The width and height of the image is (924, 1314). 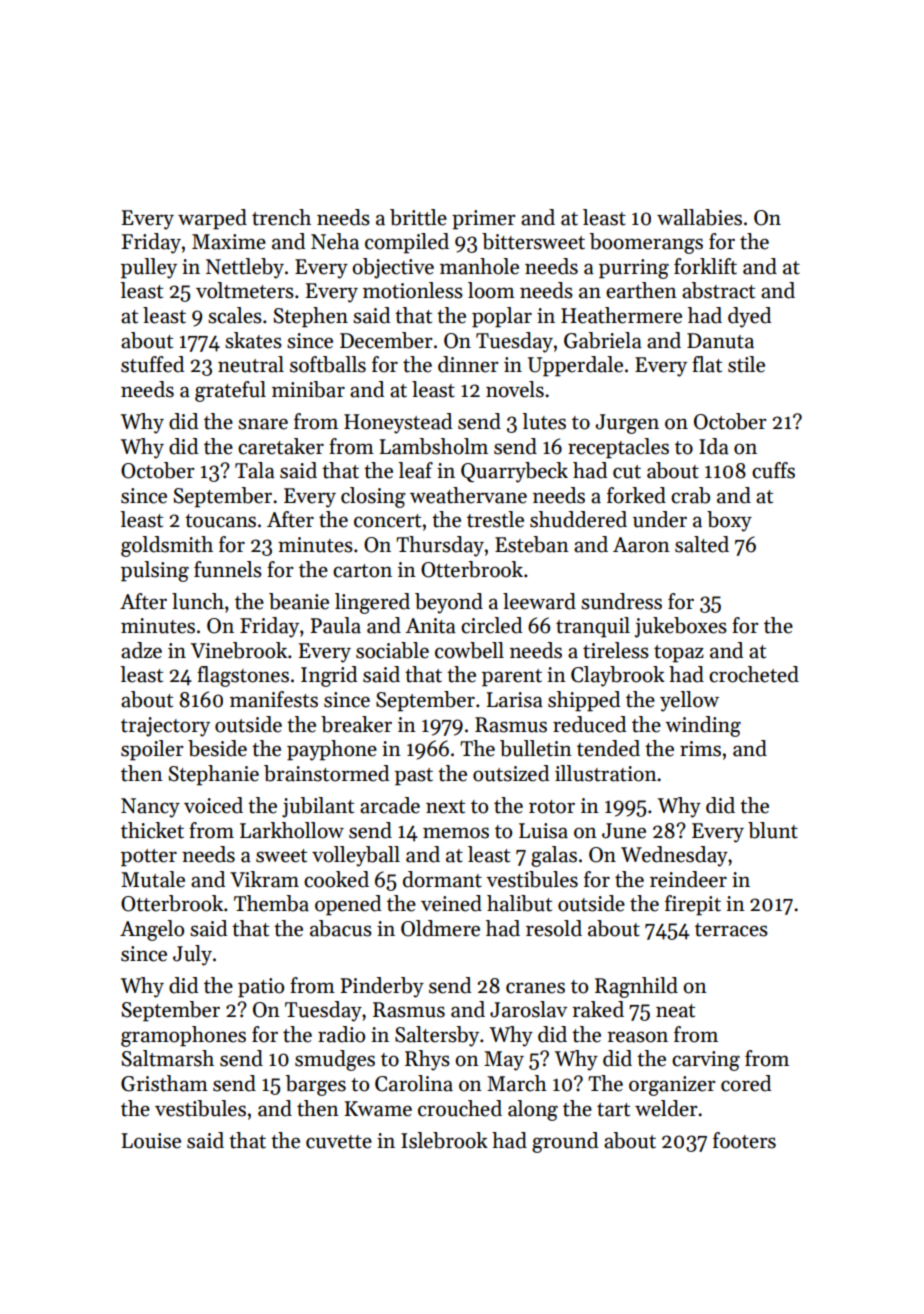 What do you see at coordinates (315, 1085) in the image?
I see `barges` at bounding box center [315, 1085].
